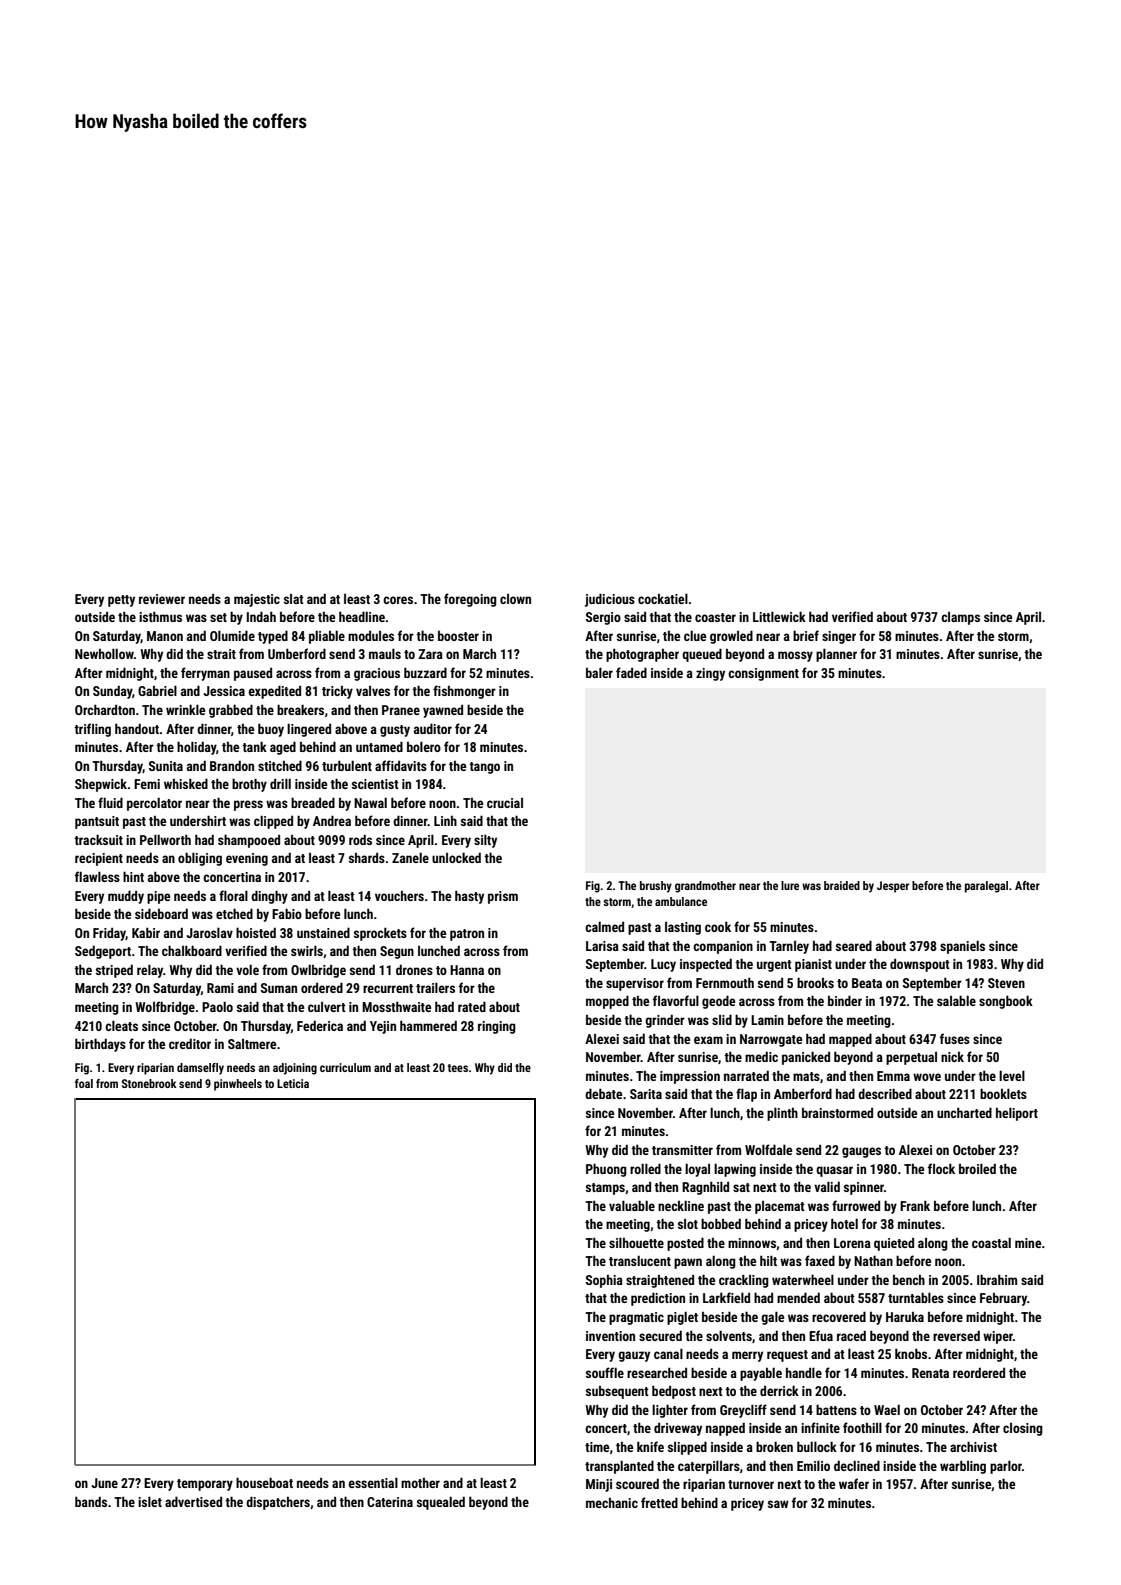  What do you see at coordinates (149, 1083) in the image?
I see `Stonebrook` at bounding box center [149, 1083].
